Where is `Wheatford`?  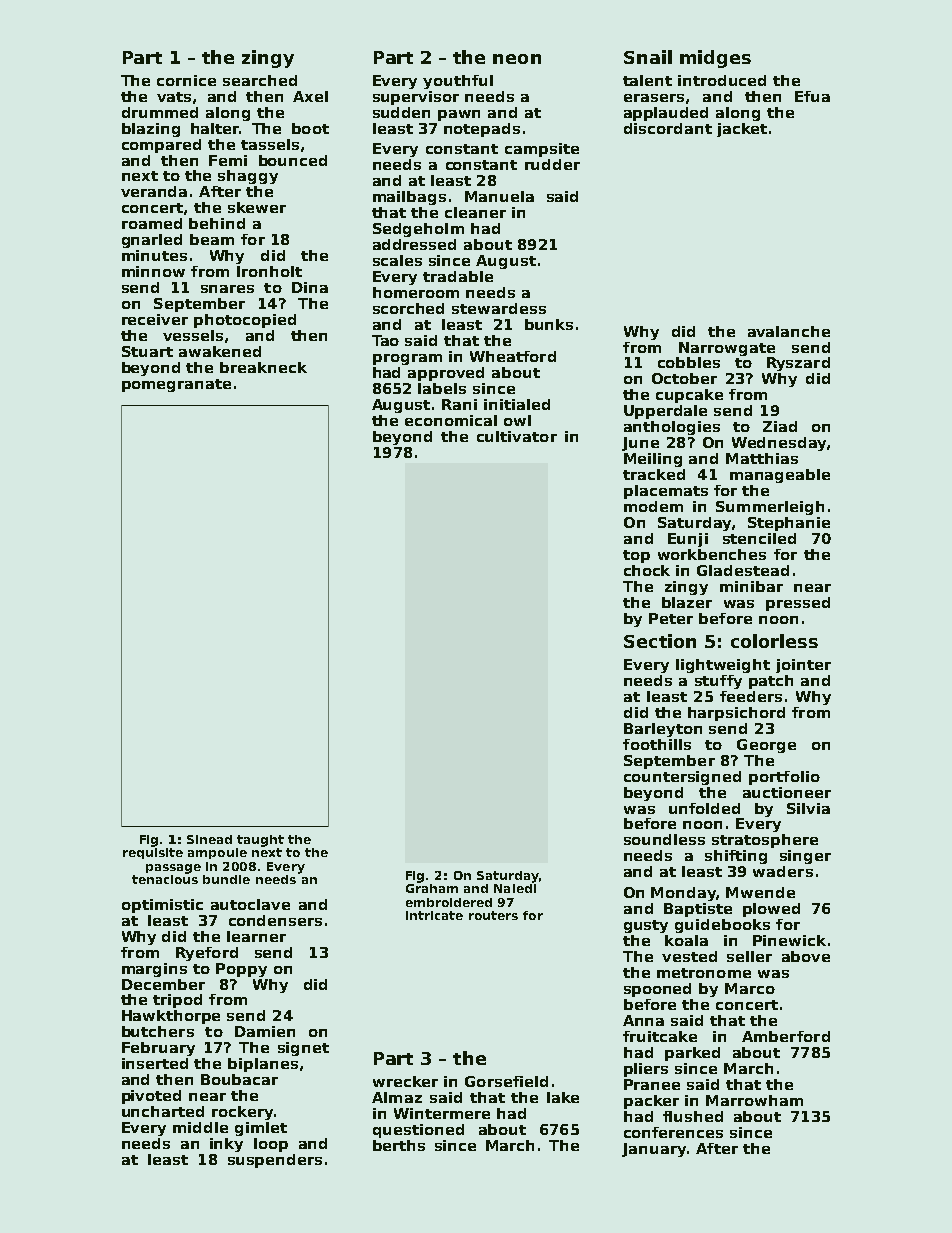 Wheatford is located at coordinates (513, 356).
